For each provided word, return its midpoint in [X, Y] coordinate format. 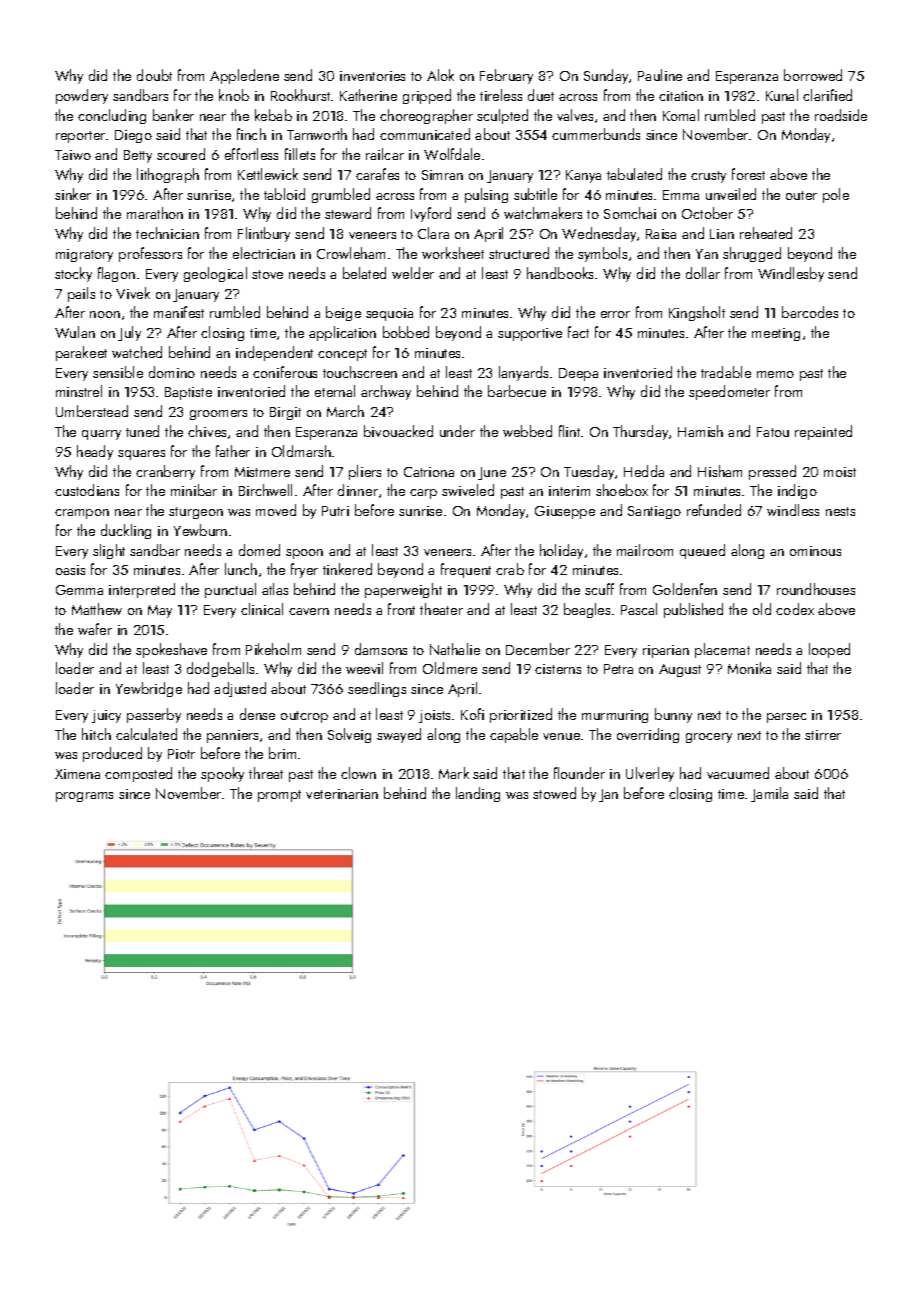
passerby [154, 715]
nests [840, 511]
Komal [681, 115]
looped [829, 650]
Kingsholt [697, 313]
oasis [70, 570]
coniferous [285, 372]
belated [364, 273]
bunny [673, 715]
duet [541, 95]
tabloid [284, 194]
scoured [181, 154]
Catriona [429, 472]
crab [510, 569]
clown [358, 773]
